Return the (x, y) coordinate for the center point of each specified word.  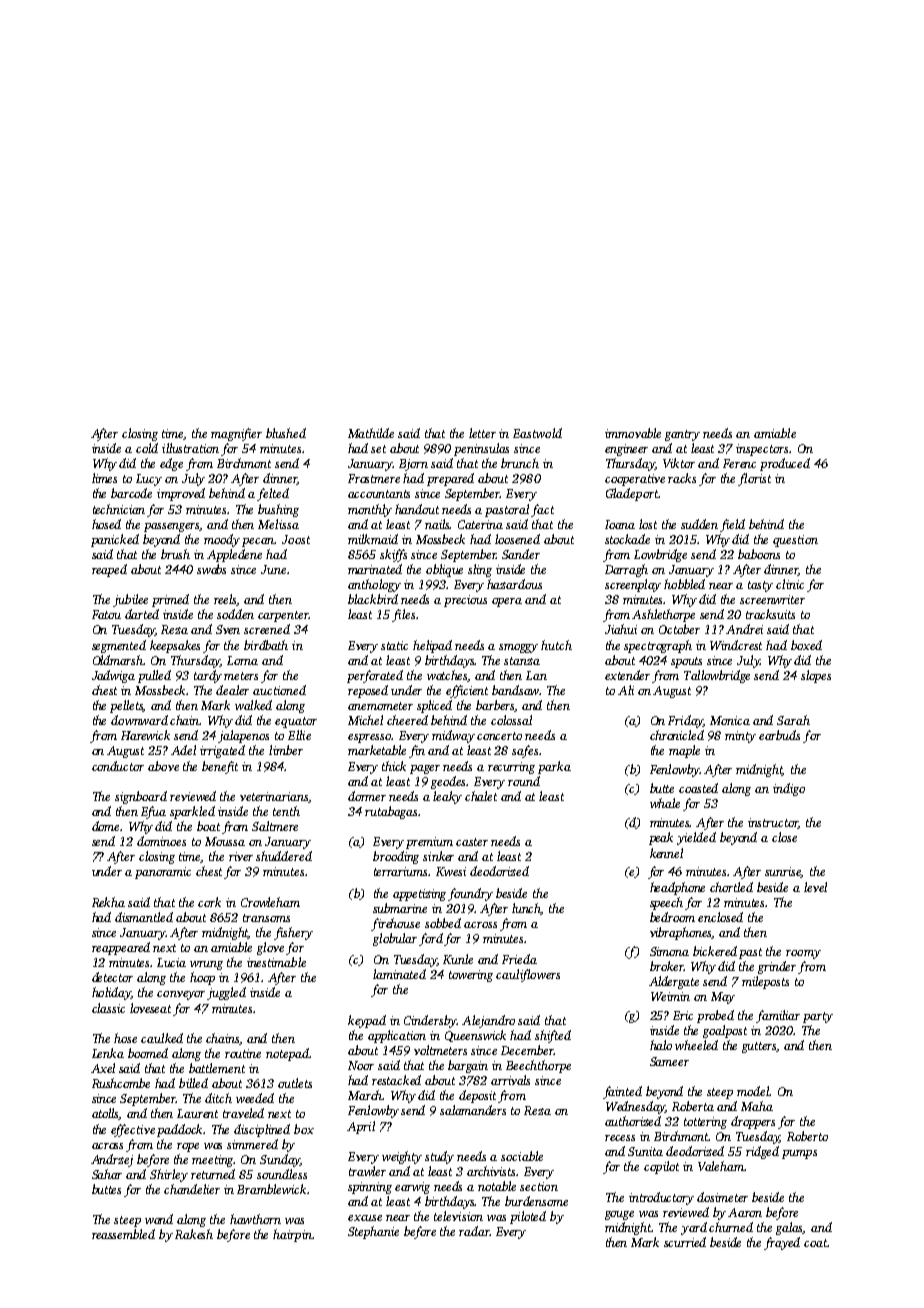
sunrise (783, 872)
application (397, 1036)
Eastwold (537, 433)
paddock (180, 1130)
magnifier (236, 434)
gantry (682, 435)
